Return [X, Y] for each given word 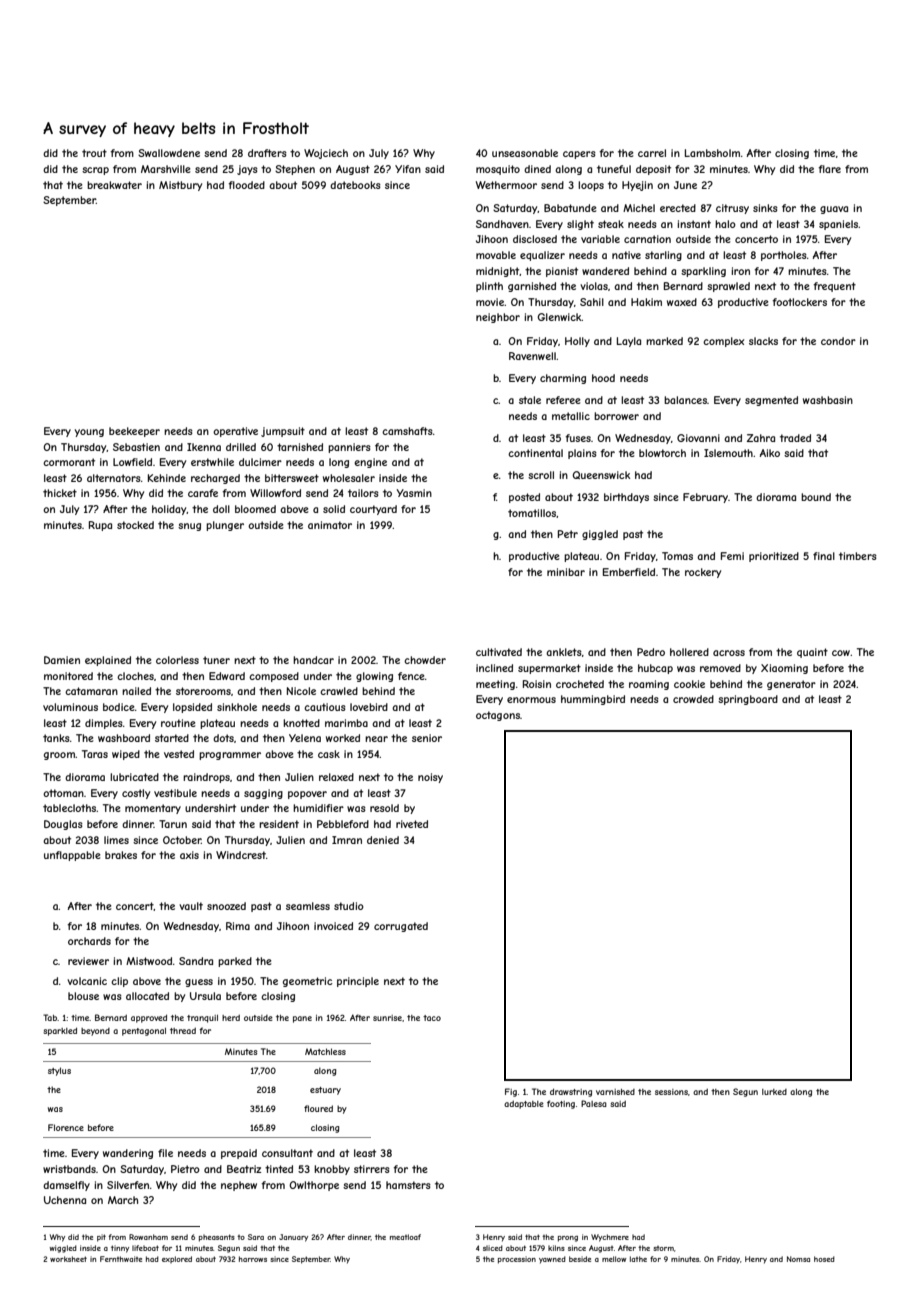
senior [427, 738]
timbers [858, 556]
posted [524, 498]
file [165, 1153]
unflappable [72, 856]
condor [838, 341]
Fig [511, 1092]
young [89, 433]
